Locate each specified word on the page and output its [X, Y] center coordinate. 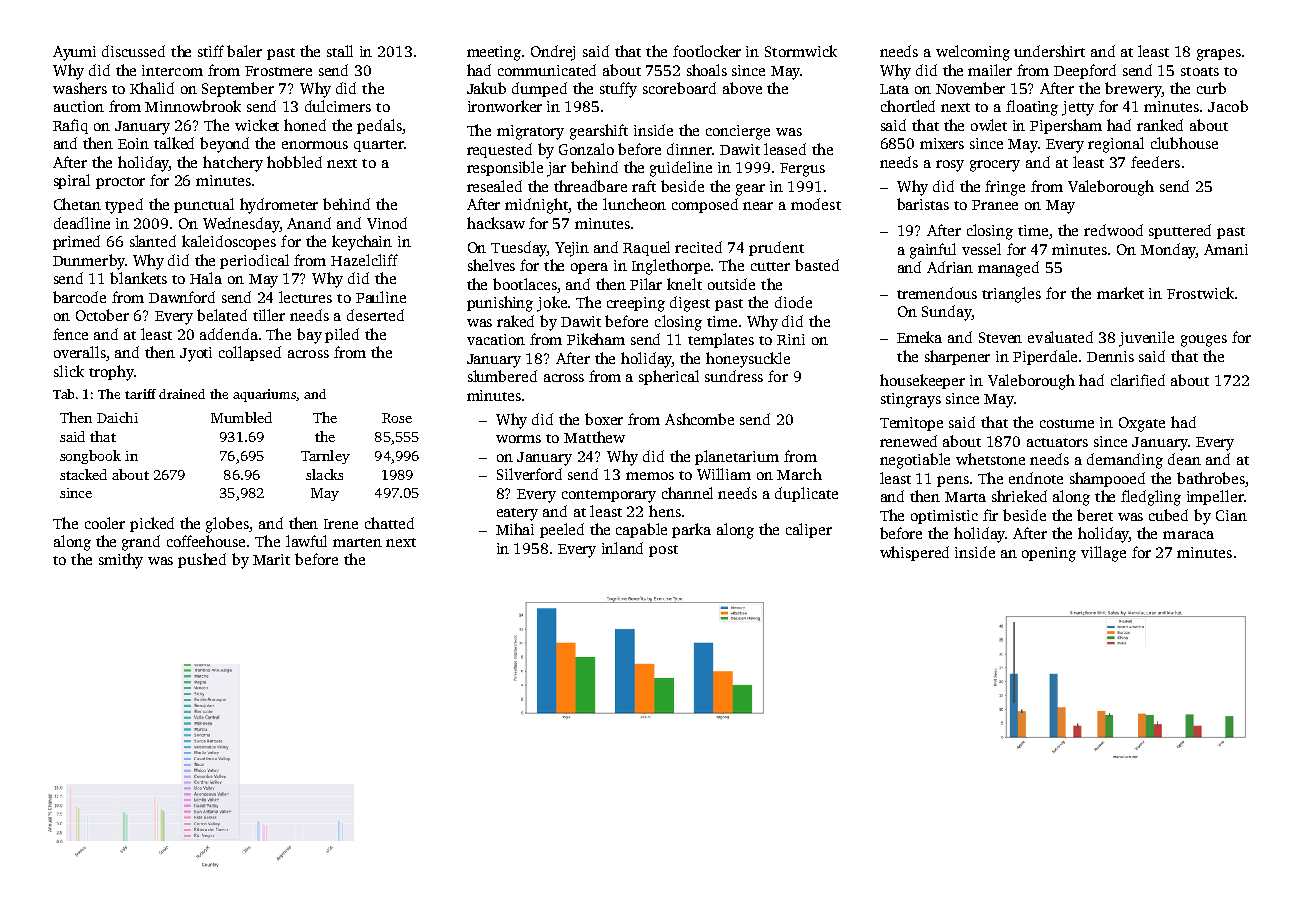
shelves [491, 265]
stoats [1200, 71]
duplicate [806, 494]
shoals [707, 70]
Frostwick [1200, 293]
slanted [153, 241]
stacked [83, 474]
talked [174, 143]
